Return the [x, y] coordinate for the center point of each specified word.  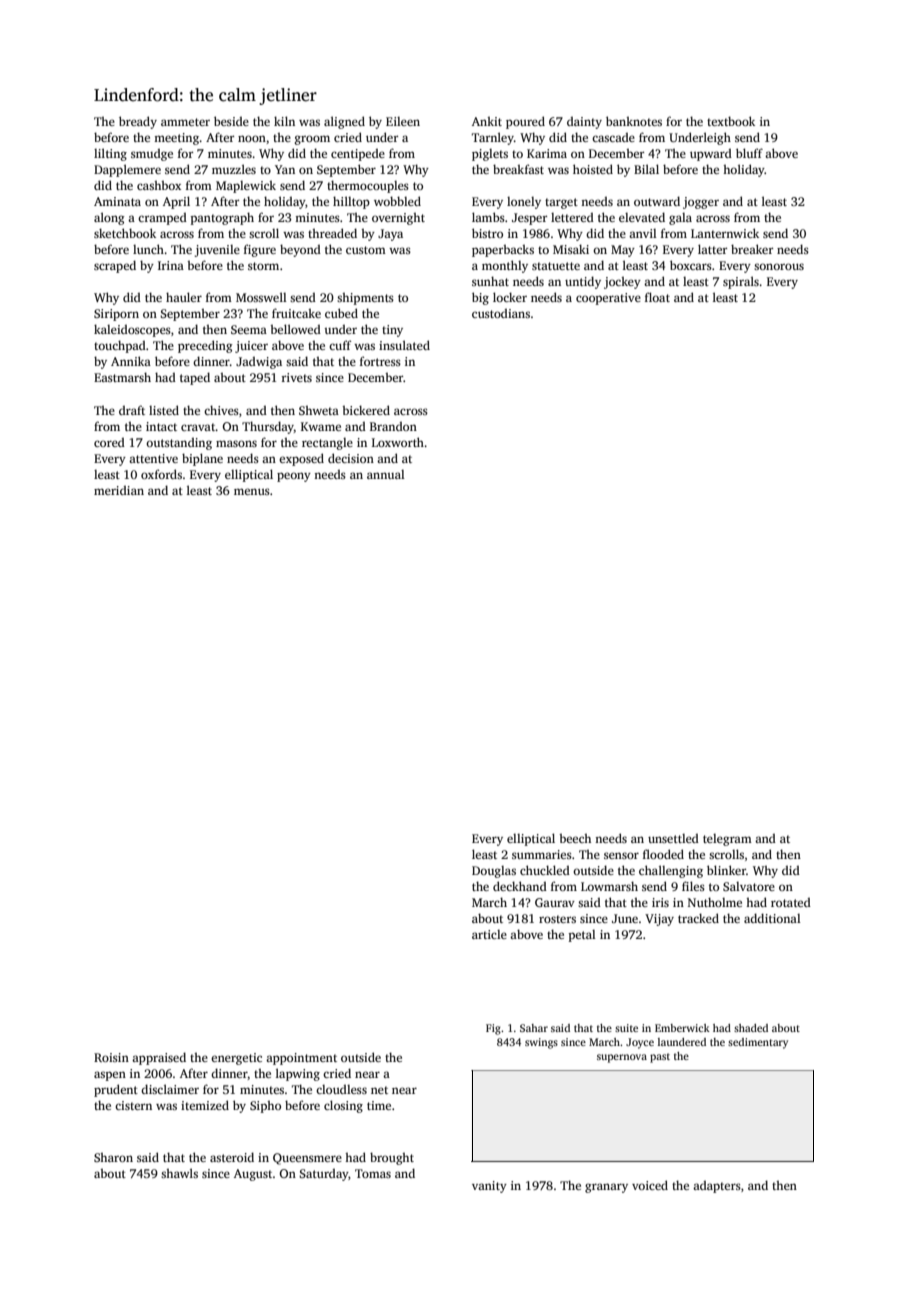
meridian [119, 490]
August [253, 1175]
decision [351, 458]
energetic [236, 1059]
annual [386, 474]
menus [252, 491]
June [625, 918]
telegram [727, 840]
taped [195, 378]
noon [252, 138]
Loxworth [398, 442]
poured [525, 122]
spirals [741, 282]
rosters [557, 919]
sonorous [779, 266]
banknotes [634, 121]
